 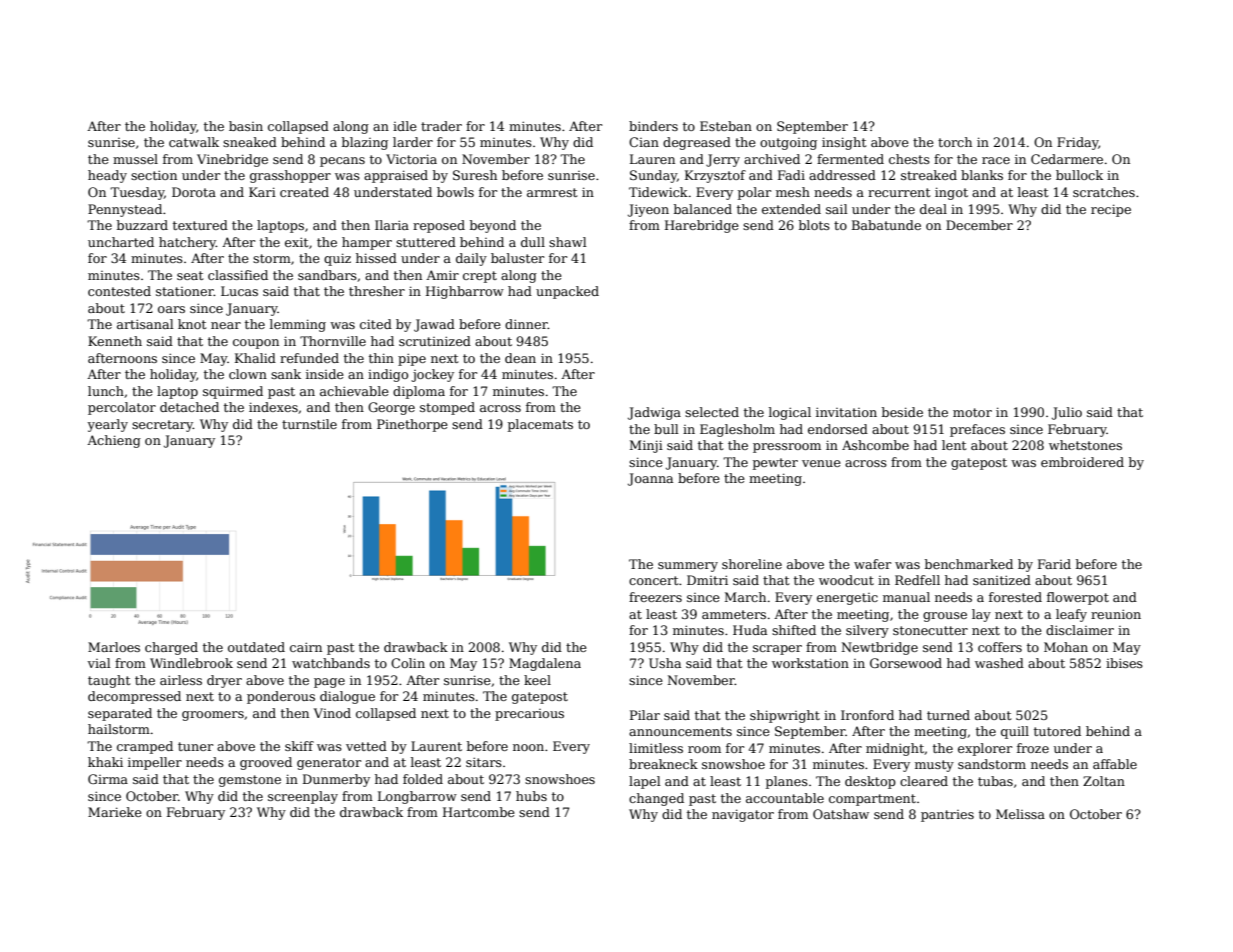 I want to click on unpacked, so click(x=567, y=292).
